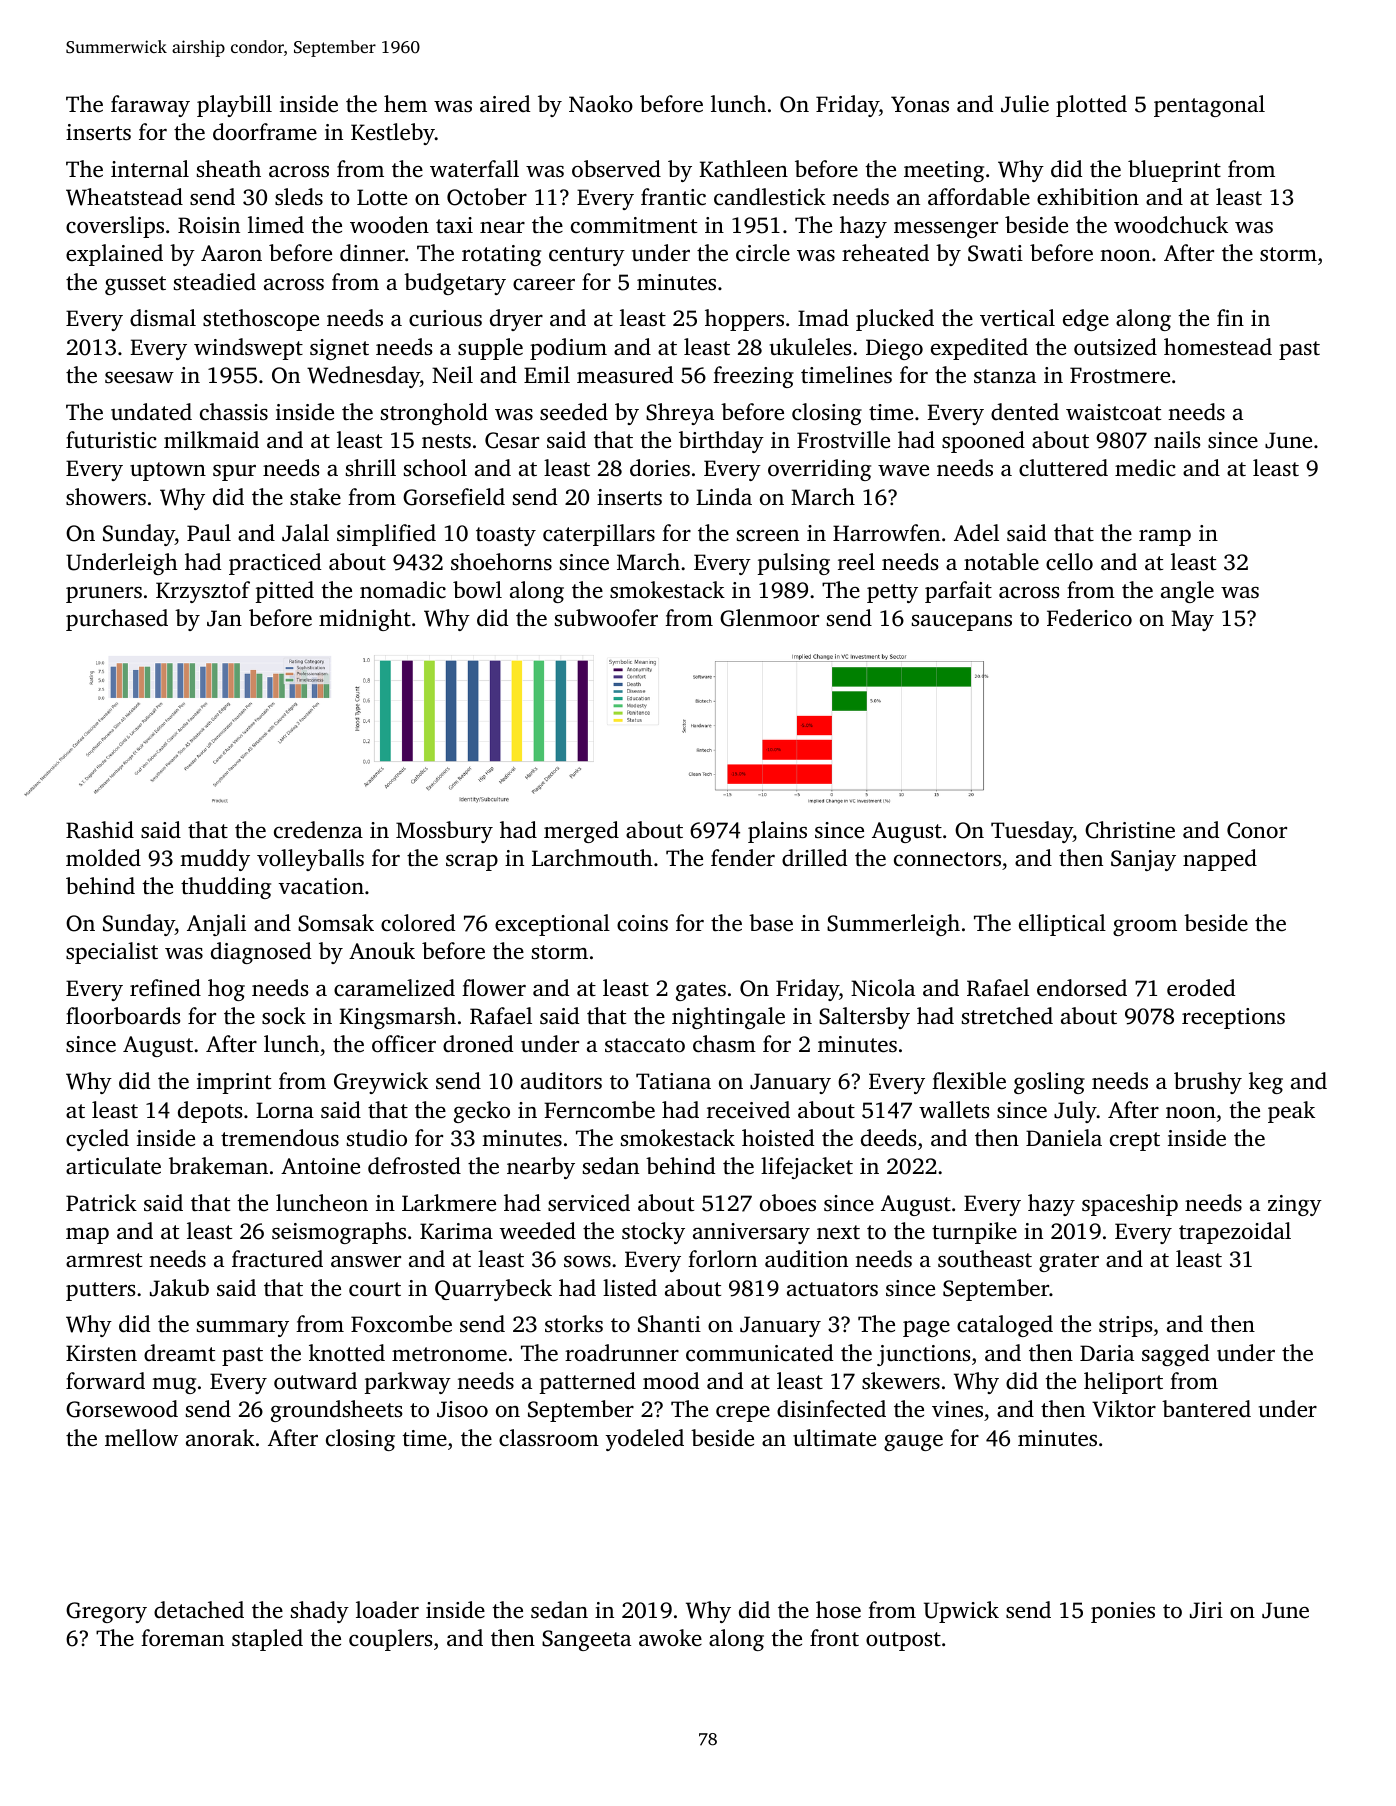 This screenshot has width=1396, height=1806. What do you see at coordinates (182, 1637) in the screenshot?
I see `foreman` at bounding box center [182, 1637].
